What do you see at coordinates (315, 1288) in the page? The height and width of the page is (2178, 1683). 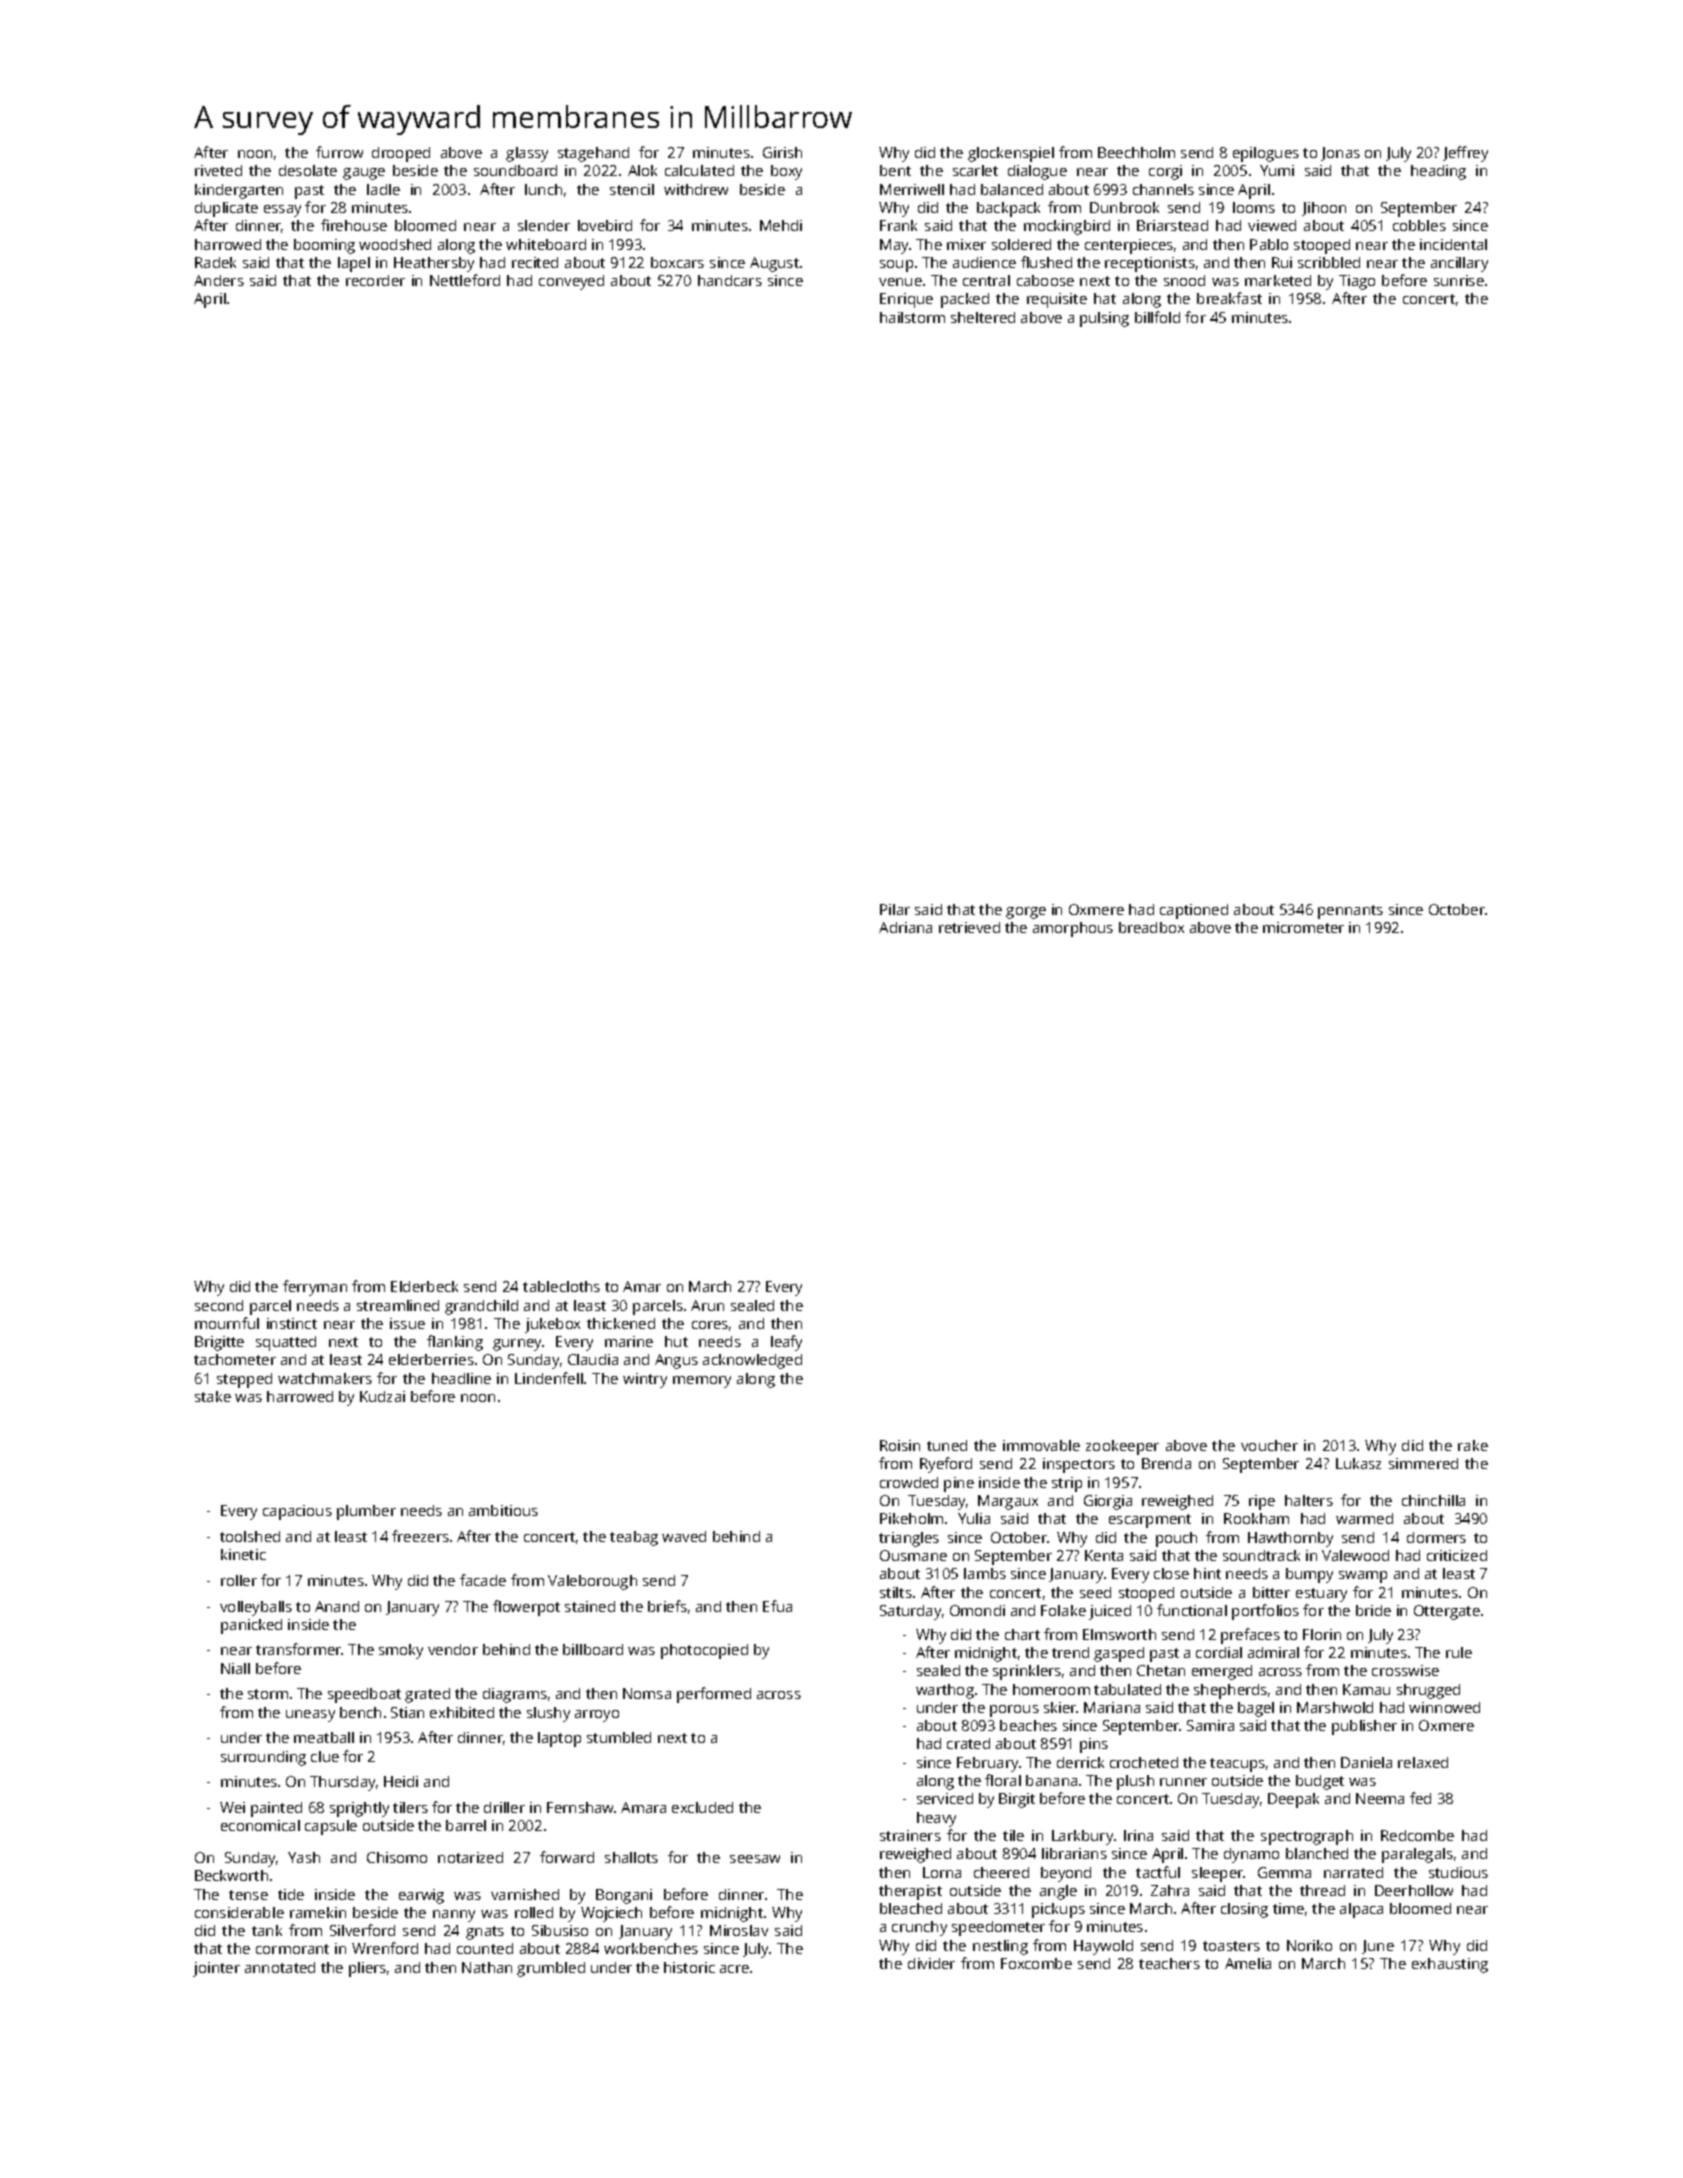 I see `ferryman` at bounding box center [315, 1288].
